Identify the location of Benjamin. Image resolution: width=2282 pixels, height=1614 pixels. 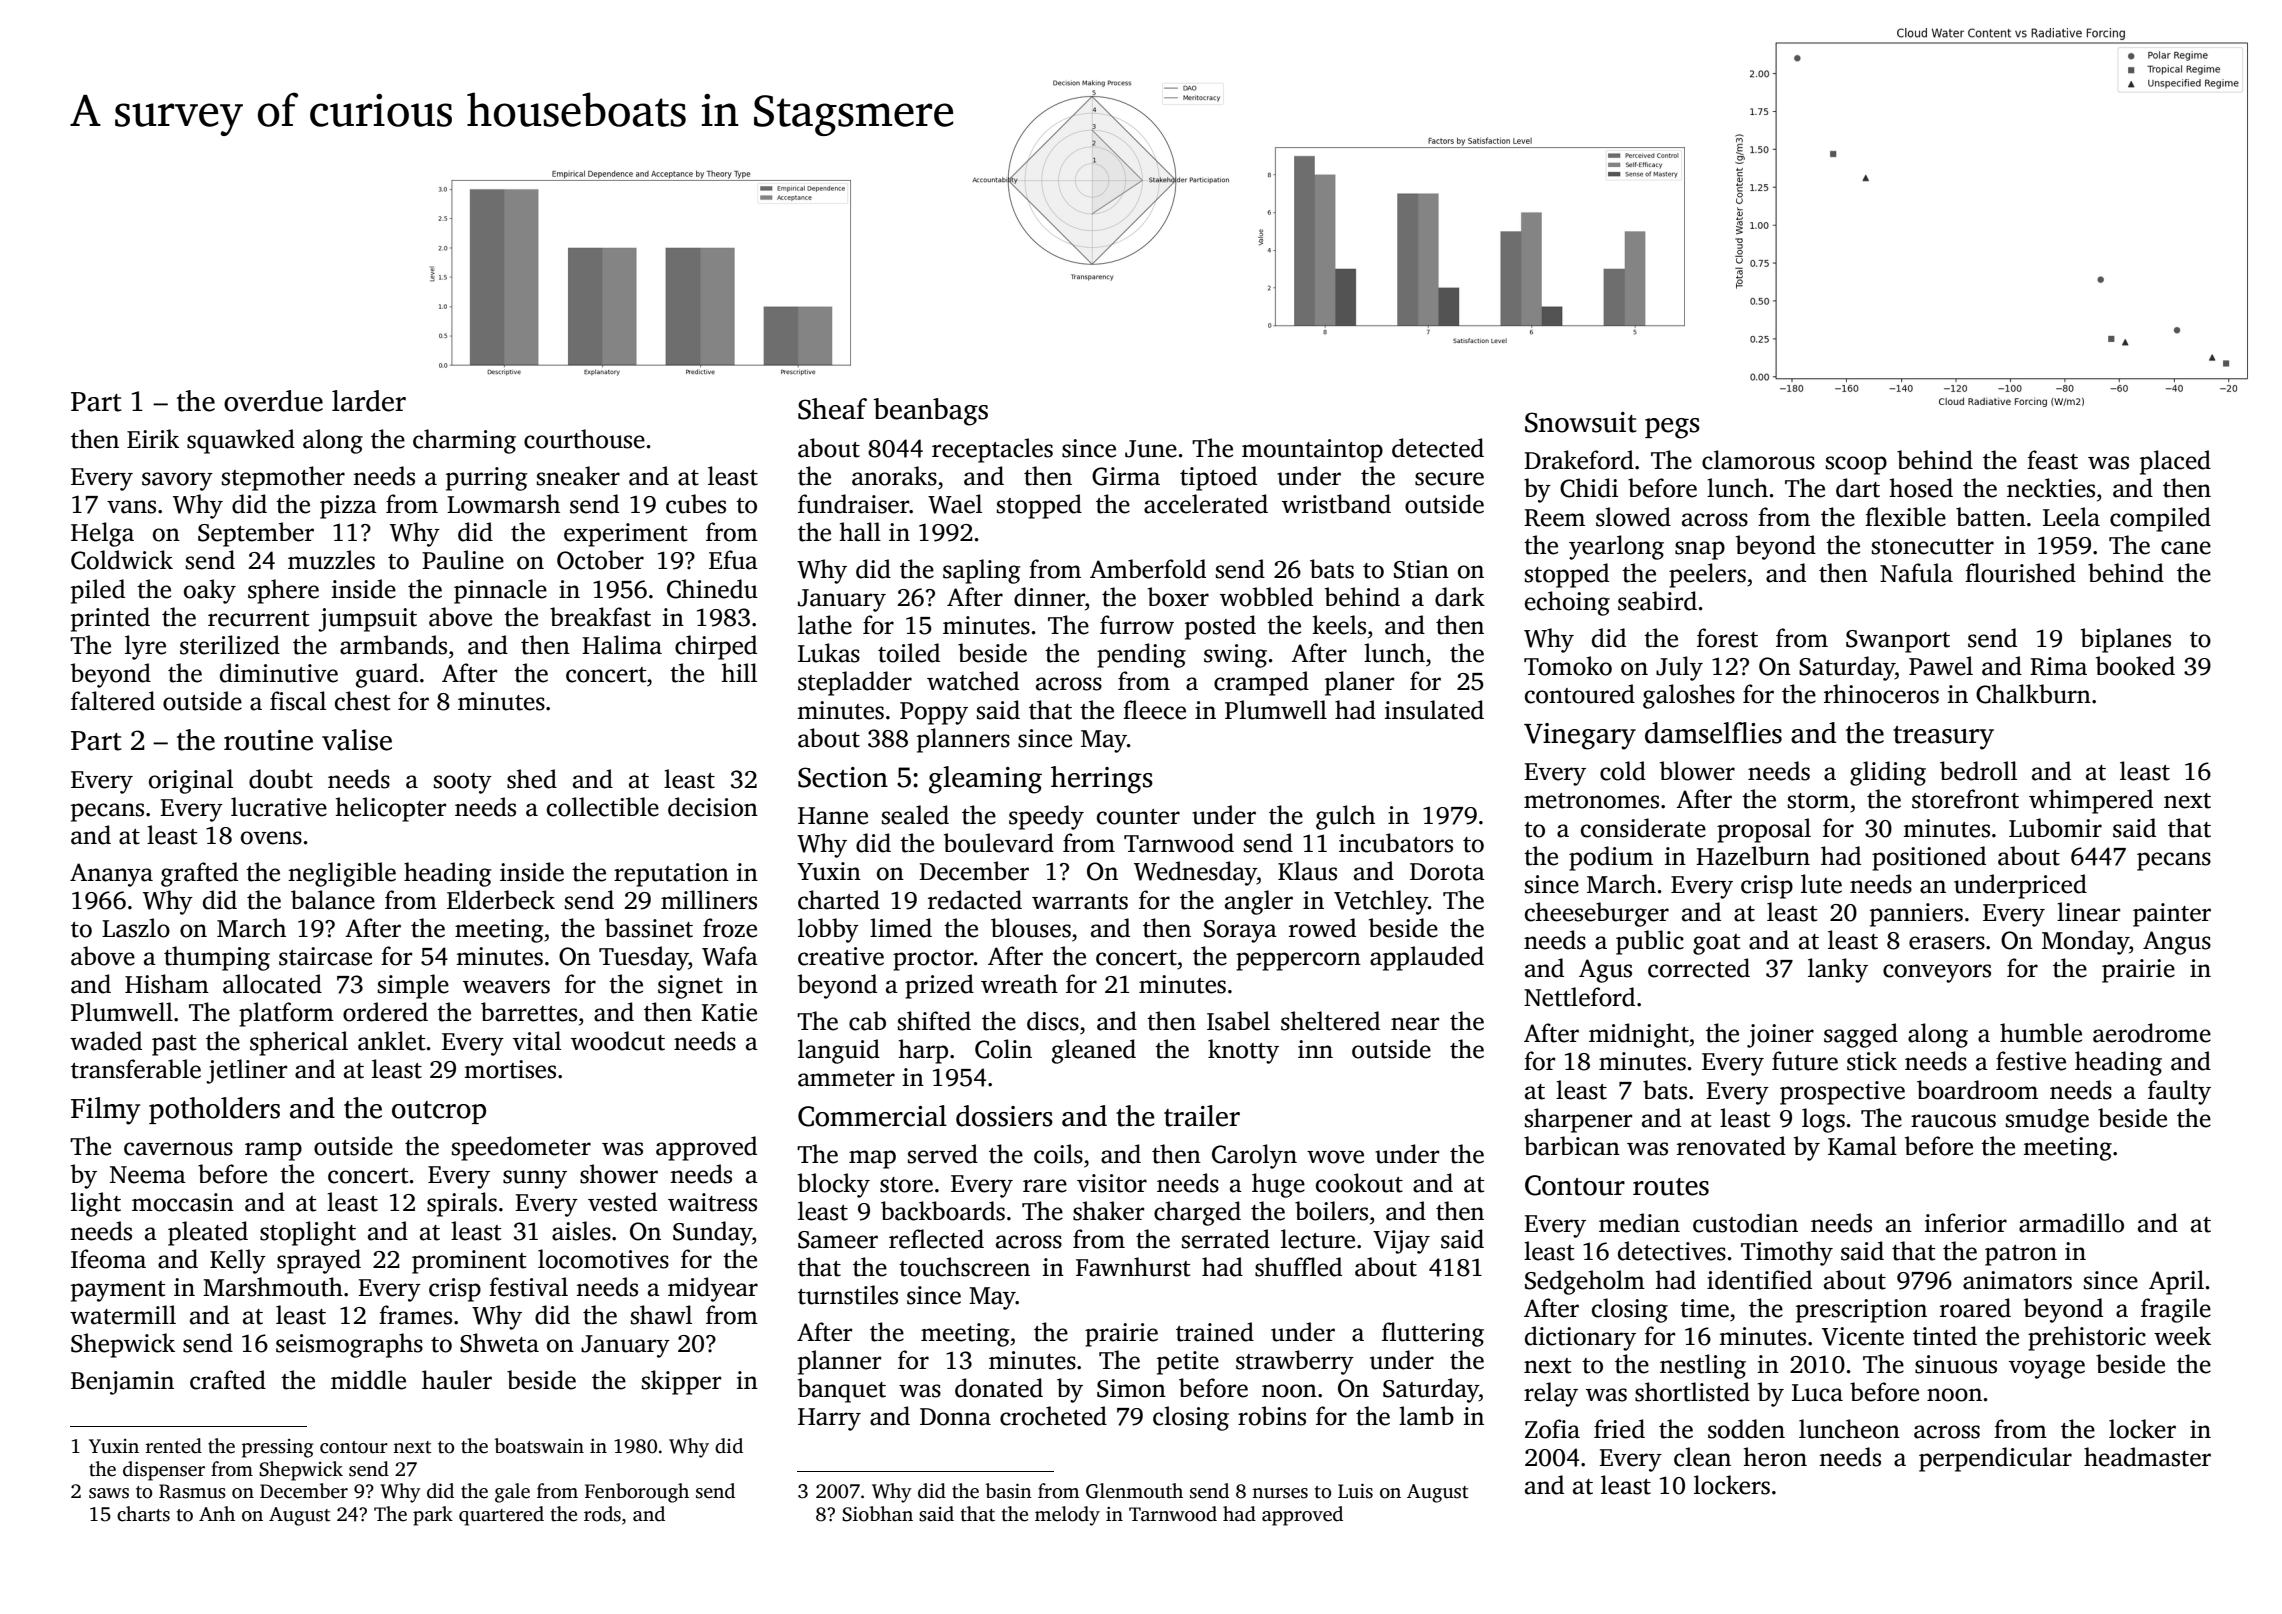
(122, 1383).
